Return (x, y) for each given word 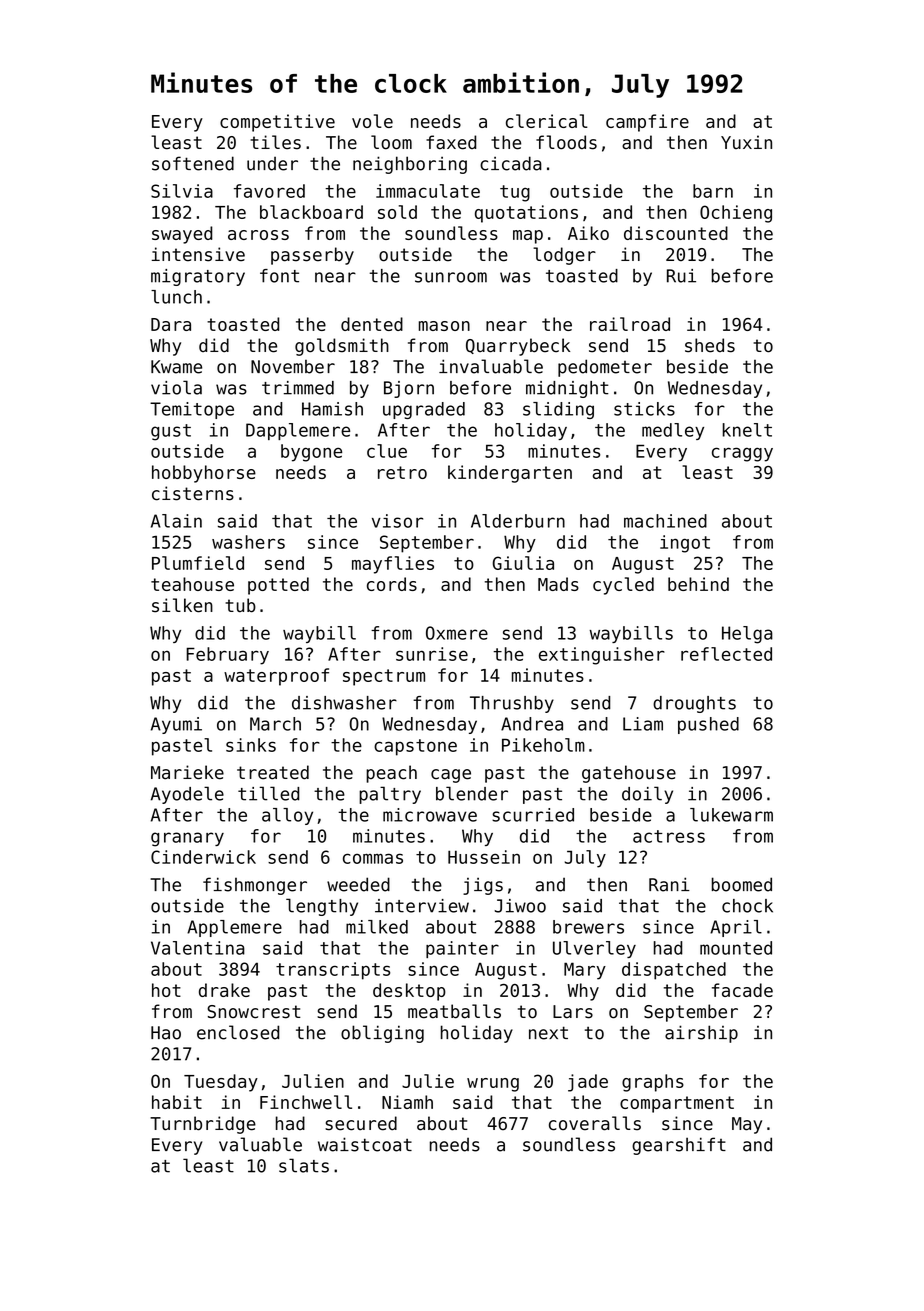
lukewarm (731, 815)
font (279, 276)
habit (177, 1102)
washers (248, 542)
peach (391, 774)
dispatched (674, 971)
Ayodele (187, 795)
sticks (644, 409)
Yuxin (746, 142)
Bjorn (409, 389)
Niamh (407, 1102)
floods (566, 142)
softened (193, 163)
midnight (567, 389)
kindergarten (510, 474)
